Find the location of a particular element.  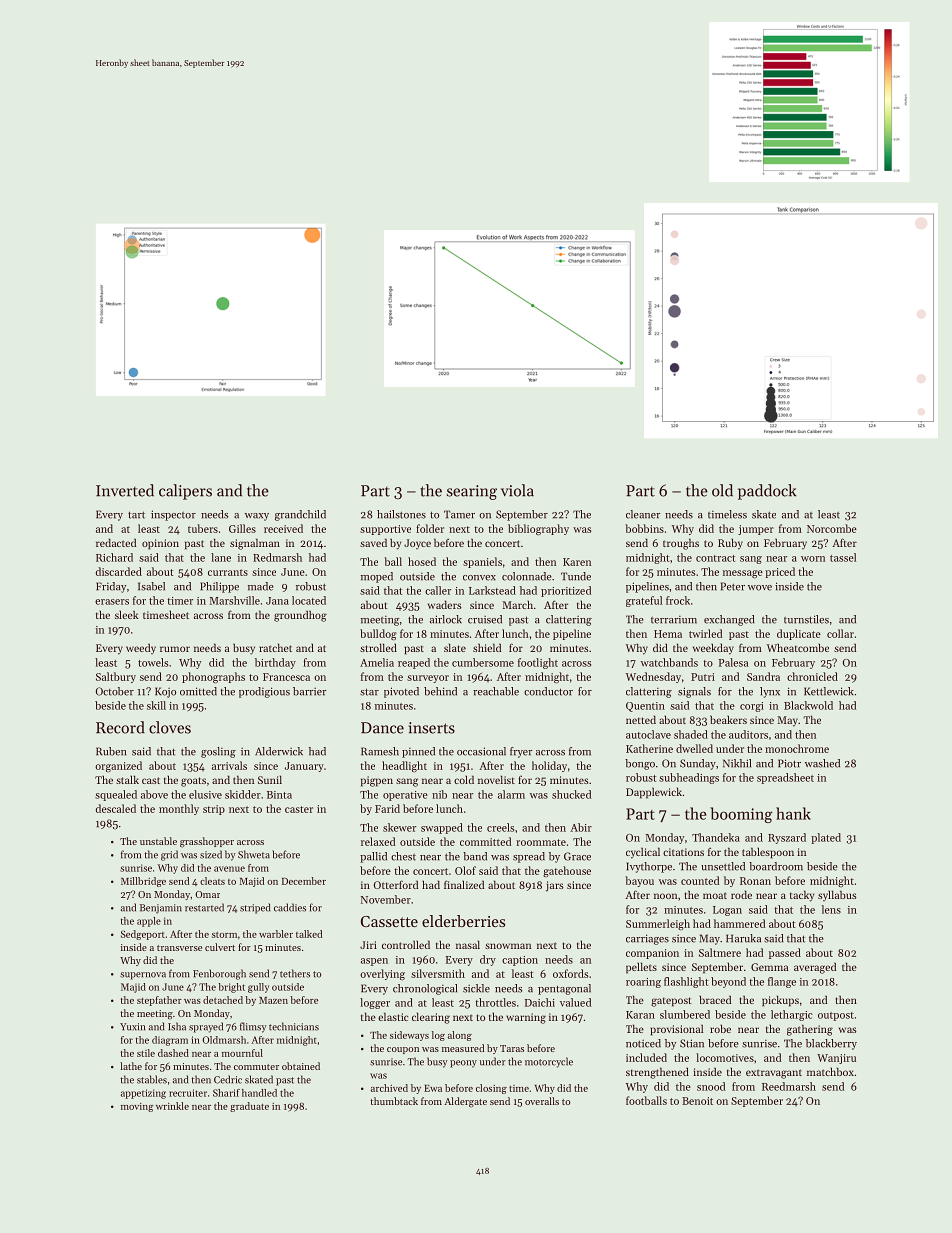

waxy is located at coordinates (257, 517).
